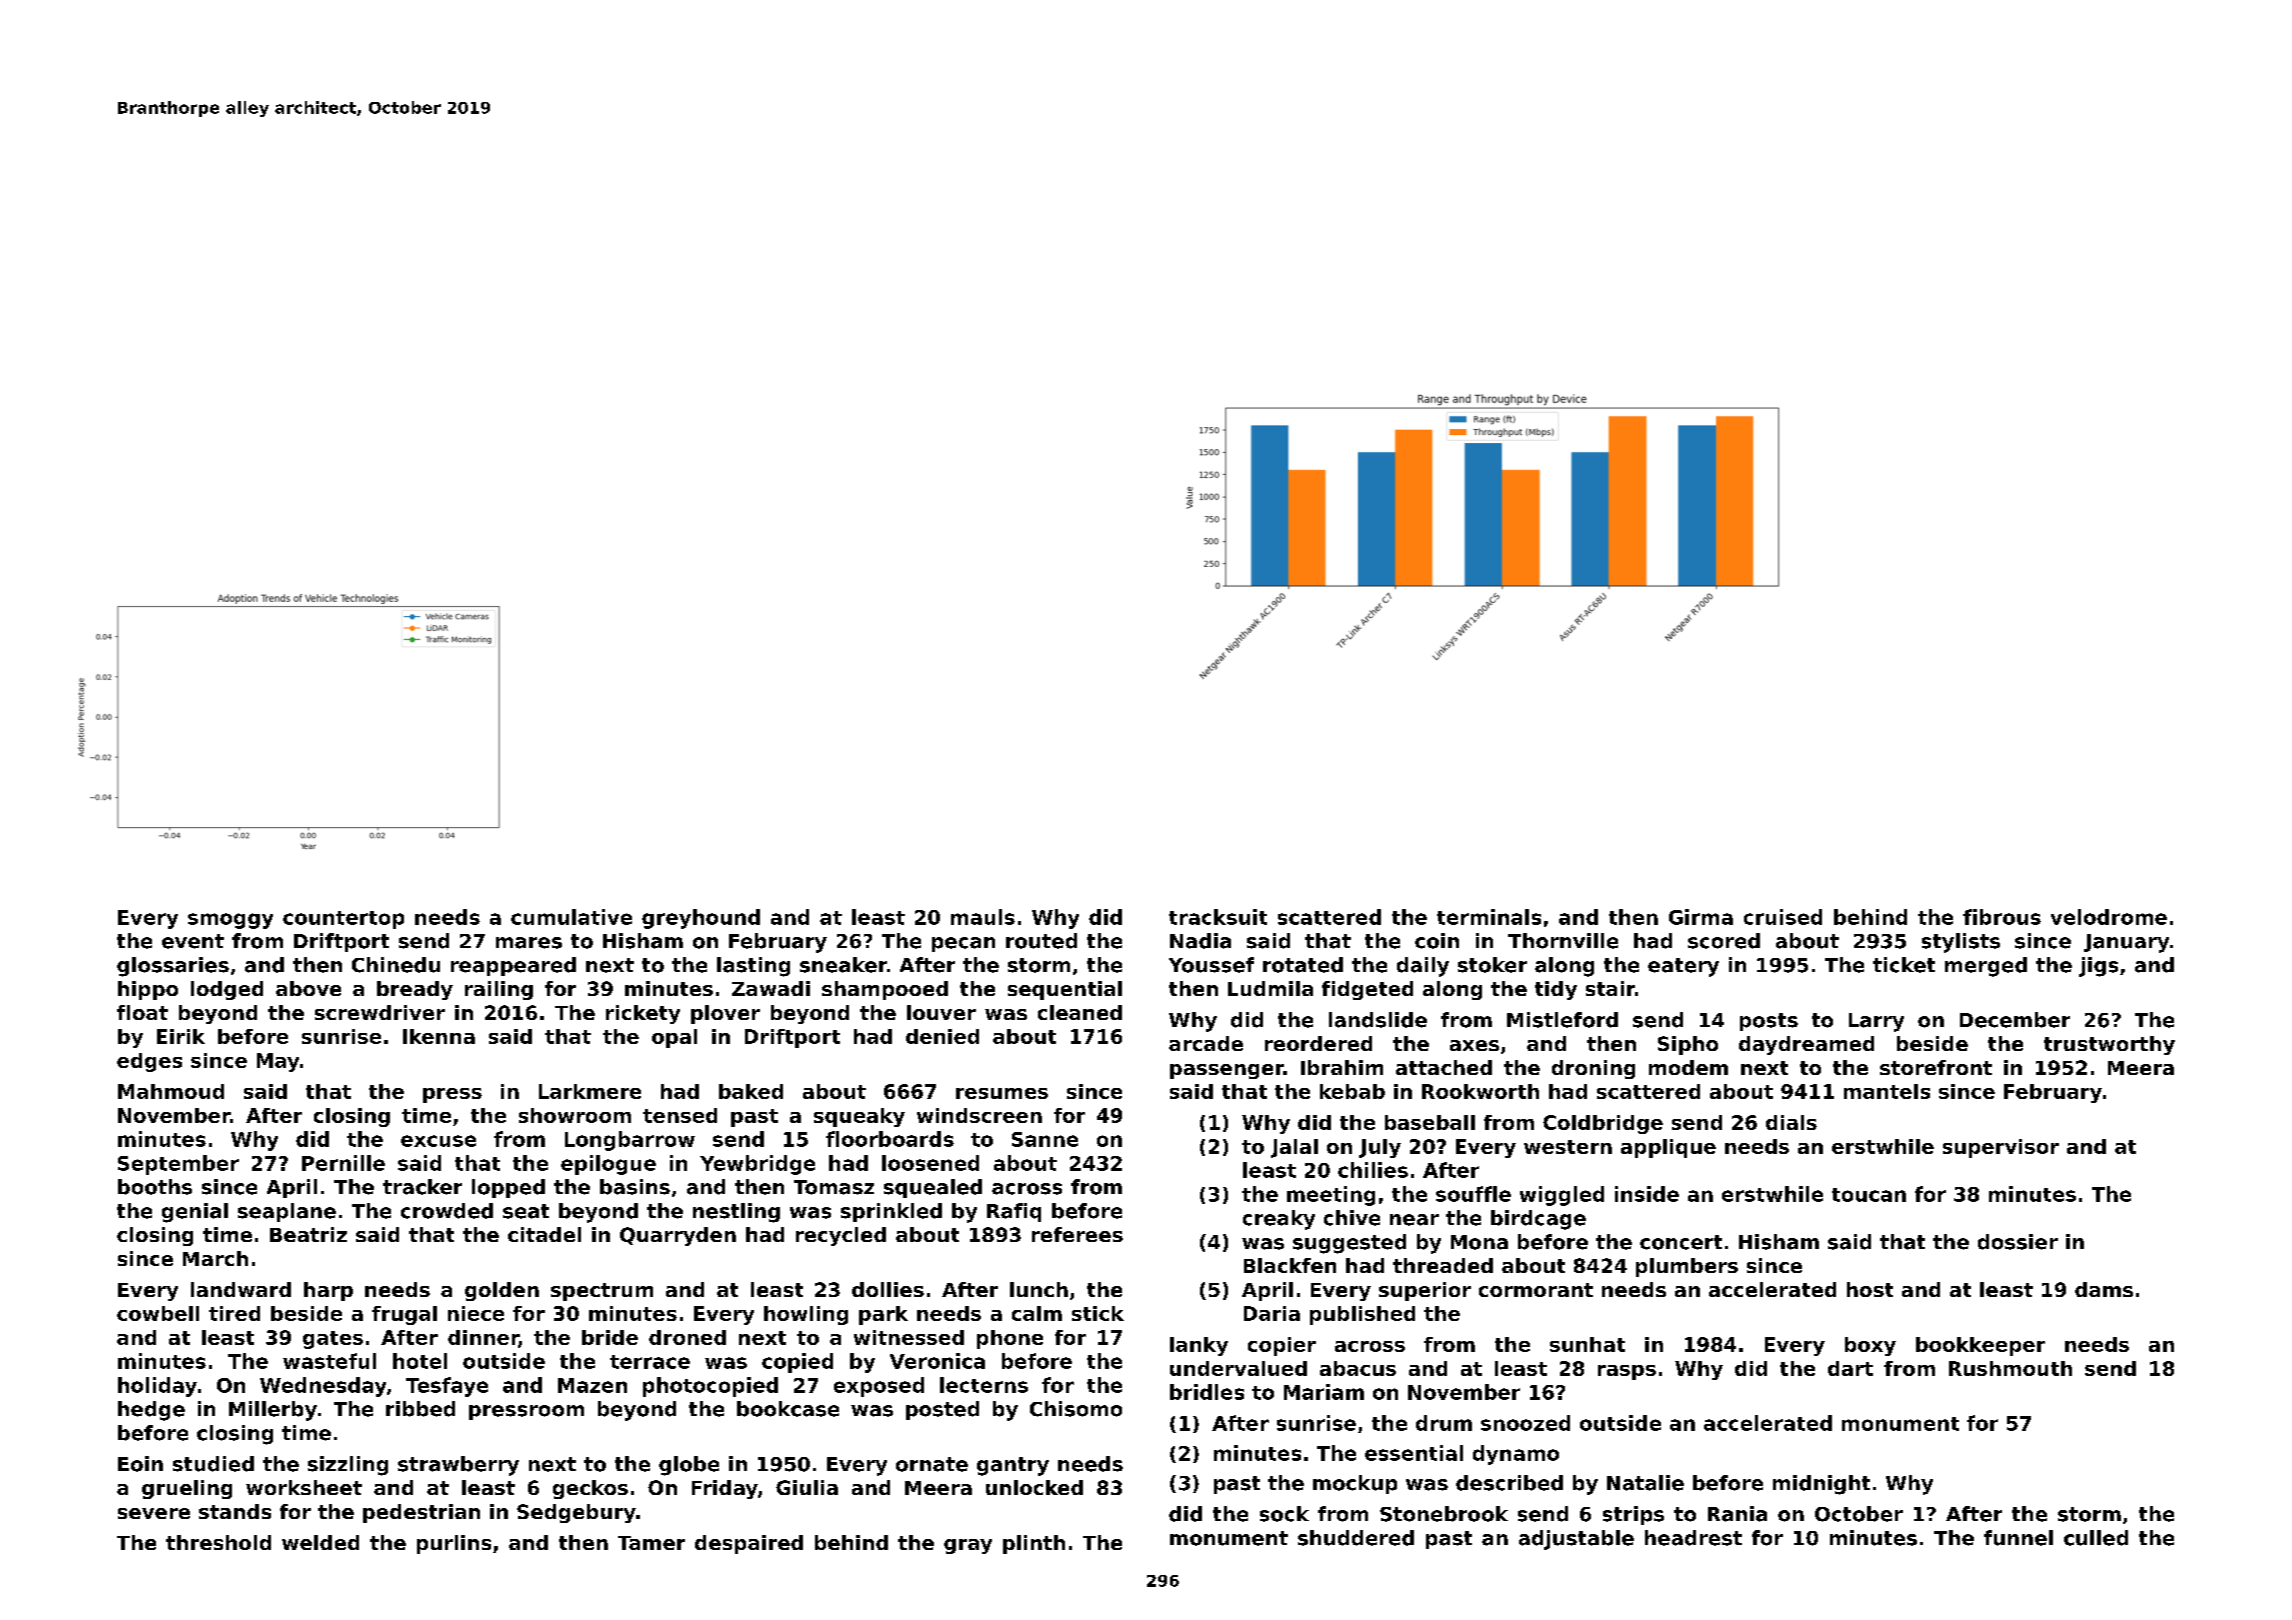 This page has width=2292, height=1620. What do you see at coordinates (454, 1544) in the page?
I see `purlins` at bounding box center [454, 1544].
